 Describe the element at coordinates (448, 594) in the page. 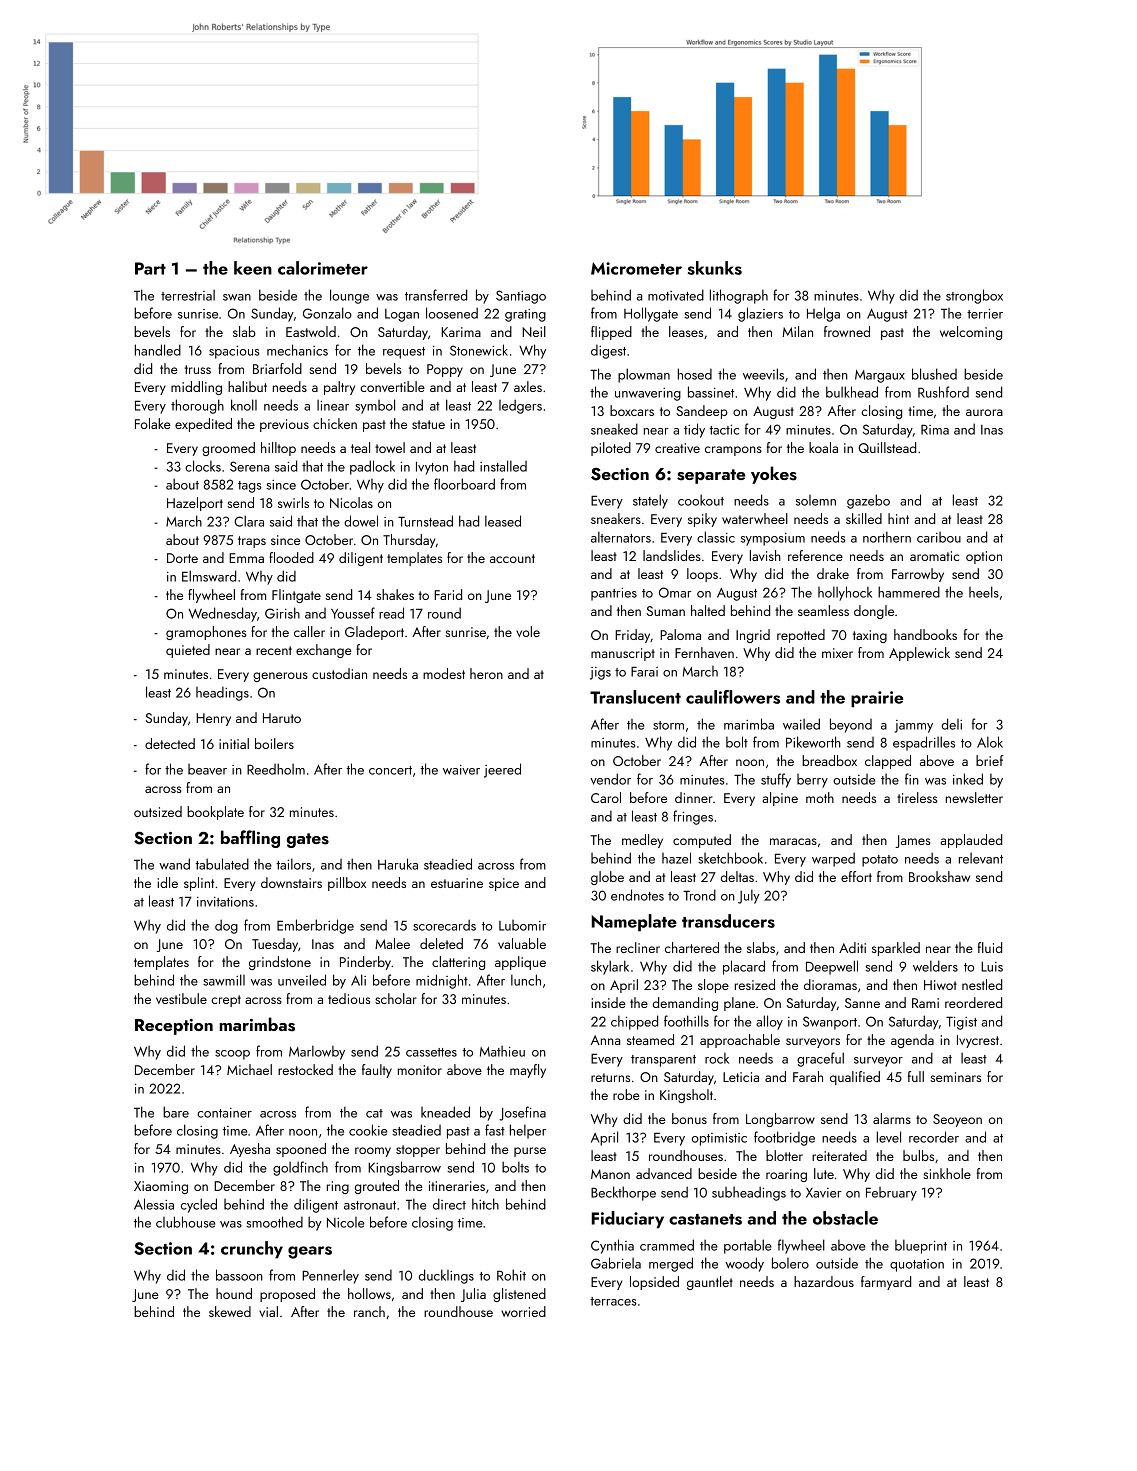

I see `Farid` at that location.
